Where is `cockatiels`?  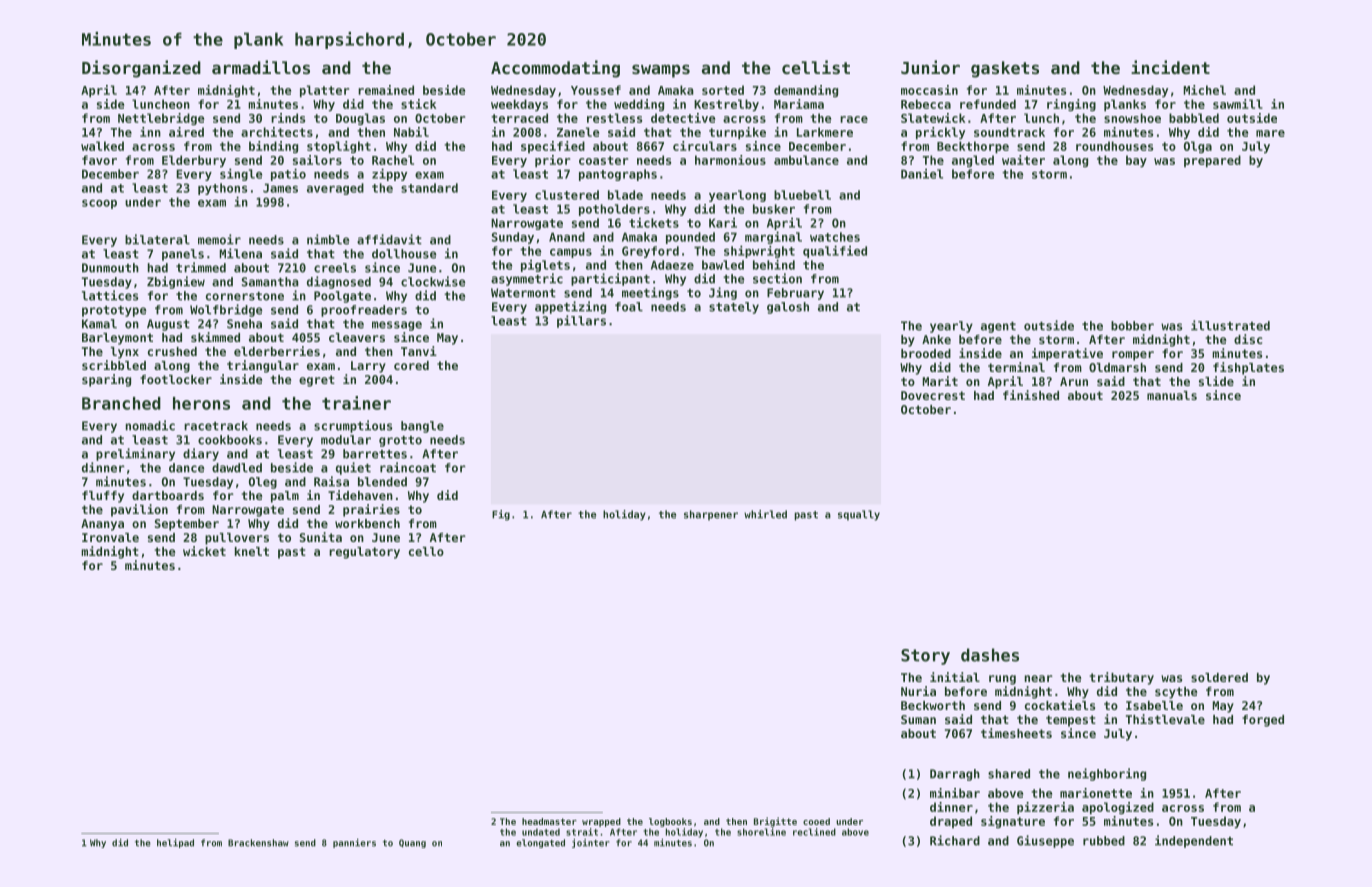 cockatiels is located at coordinates (1060, 705).
